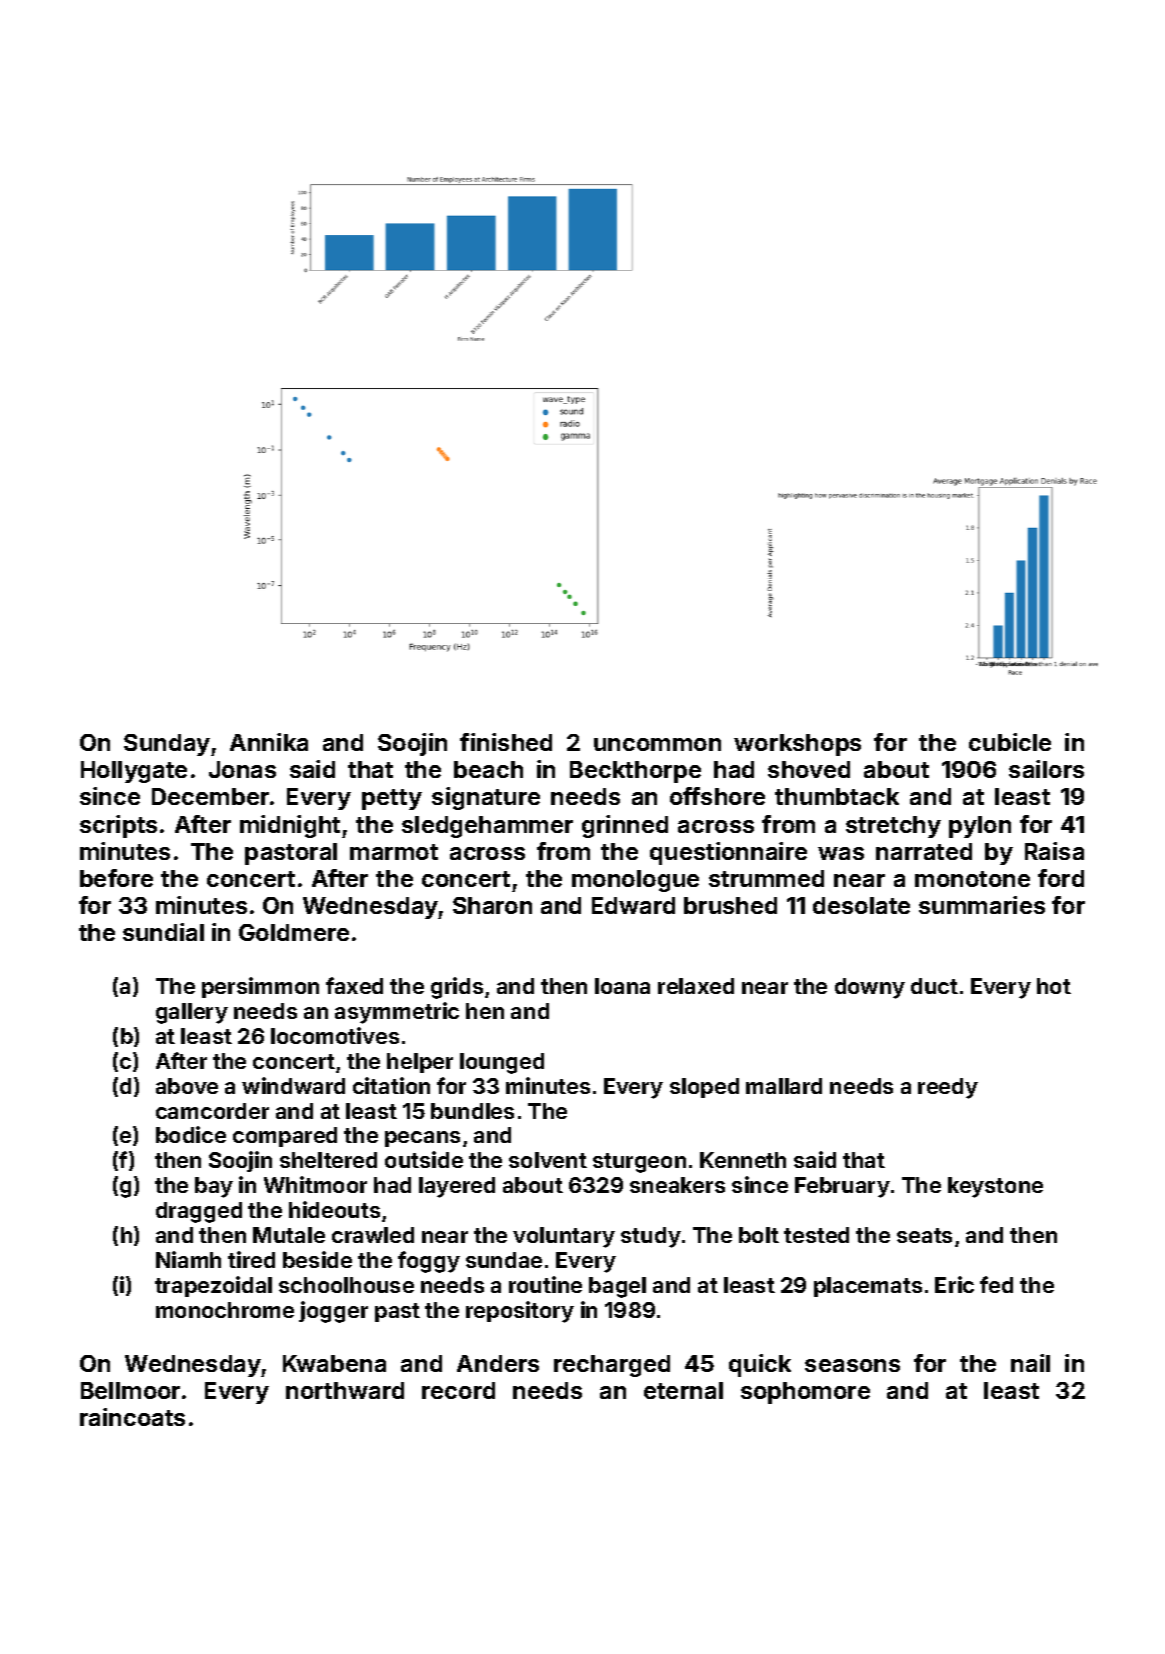 Image resolution: width=1165 pixels, height=1654 pixels. I want to click on finished, so click(506, 742).
